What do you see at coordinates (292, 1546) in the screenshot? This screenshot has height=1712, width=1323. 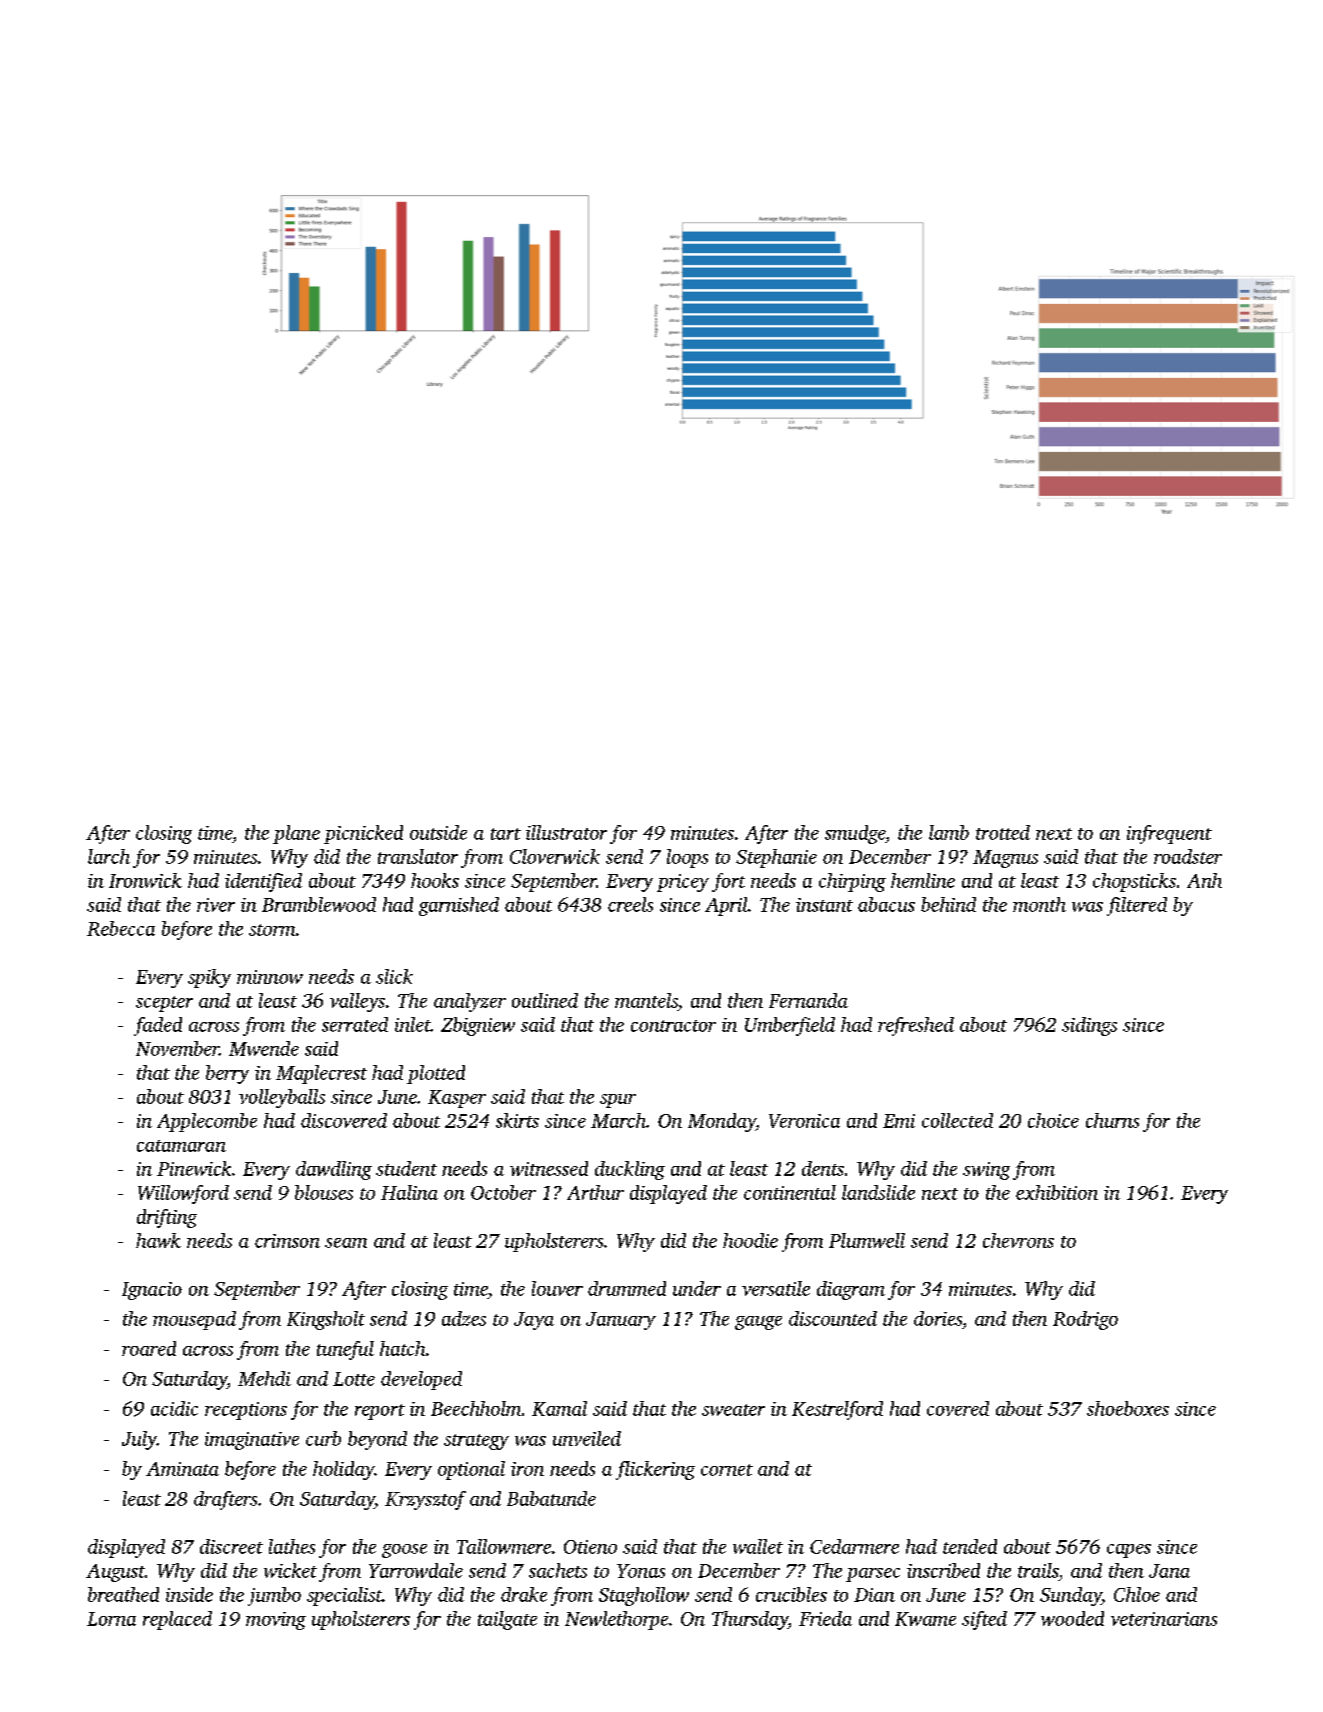 I see `lathes` at bounding box center [292, 1546].
